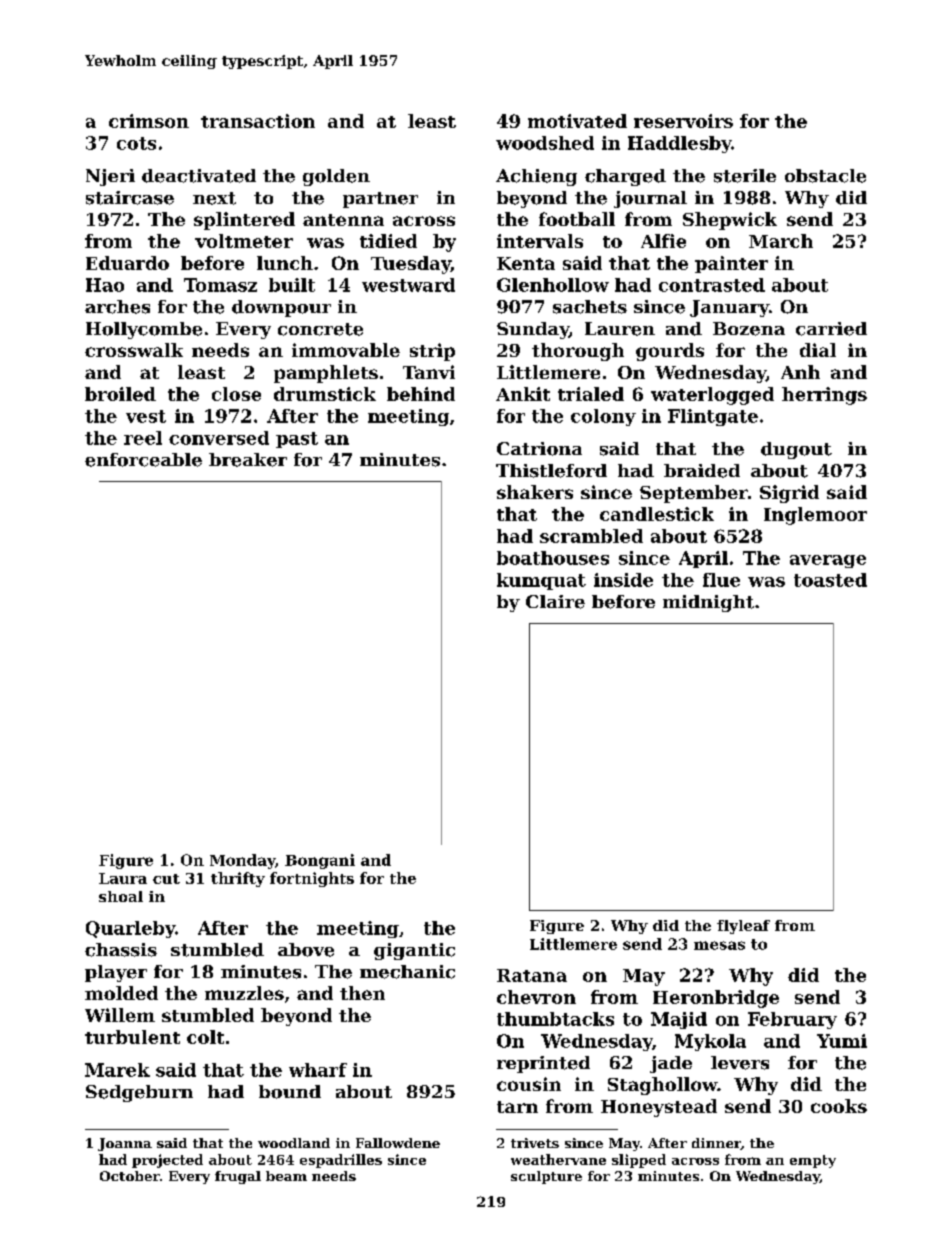 The width and height of the screenshot is (952, 1233). I want to click on Claire, so click(555, 602).
